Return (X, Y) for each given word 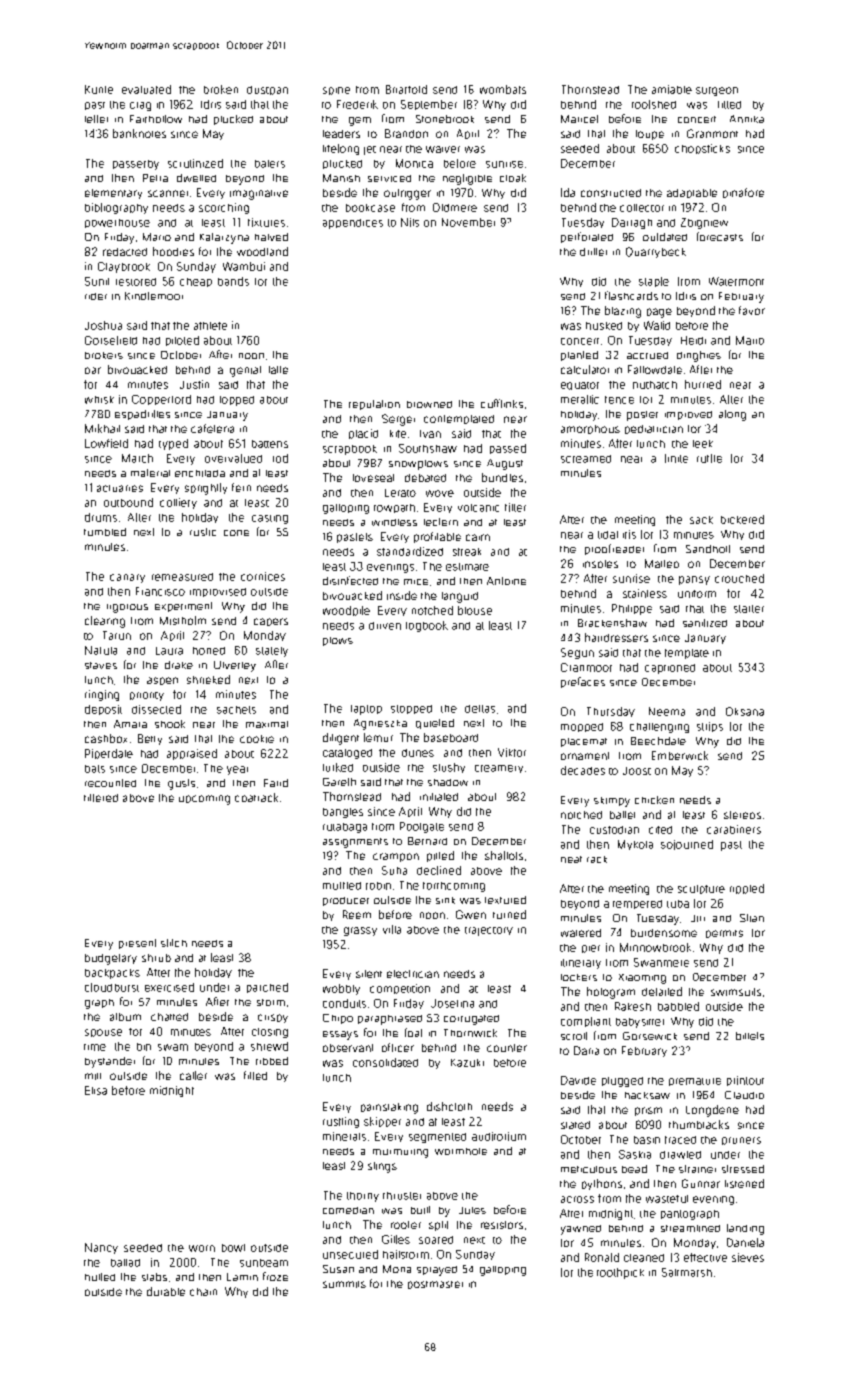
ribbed (272, 1061)
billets (750, 1036)
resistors (502, 1225)
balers (270, 164)
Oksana (745, 711)
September (429, 105)
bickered (742, 519)
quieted (435, 724)
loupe (650, 135)
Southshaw (428, 448)
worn (202, 1248)
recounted (110, 783)
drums (101, 517)
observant (348, 1048)
